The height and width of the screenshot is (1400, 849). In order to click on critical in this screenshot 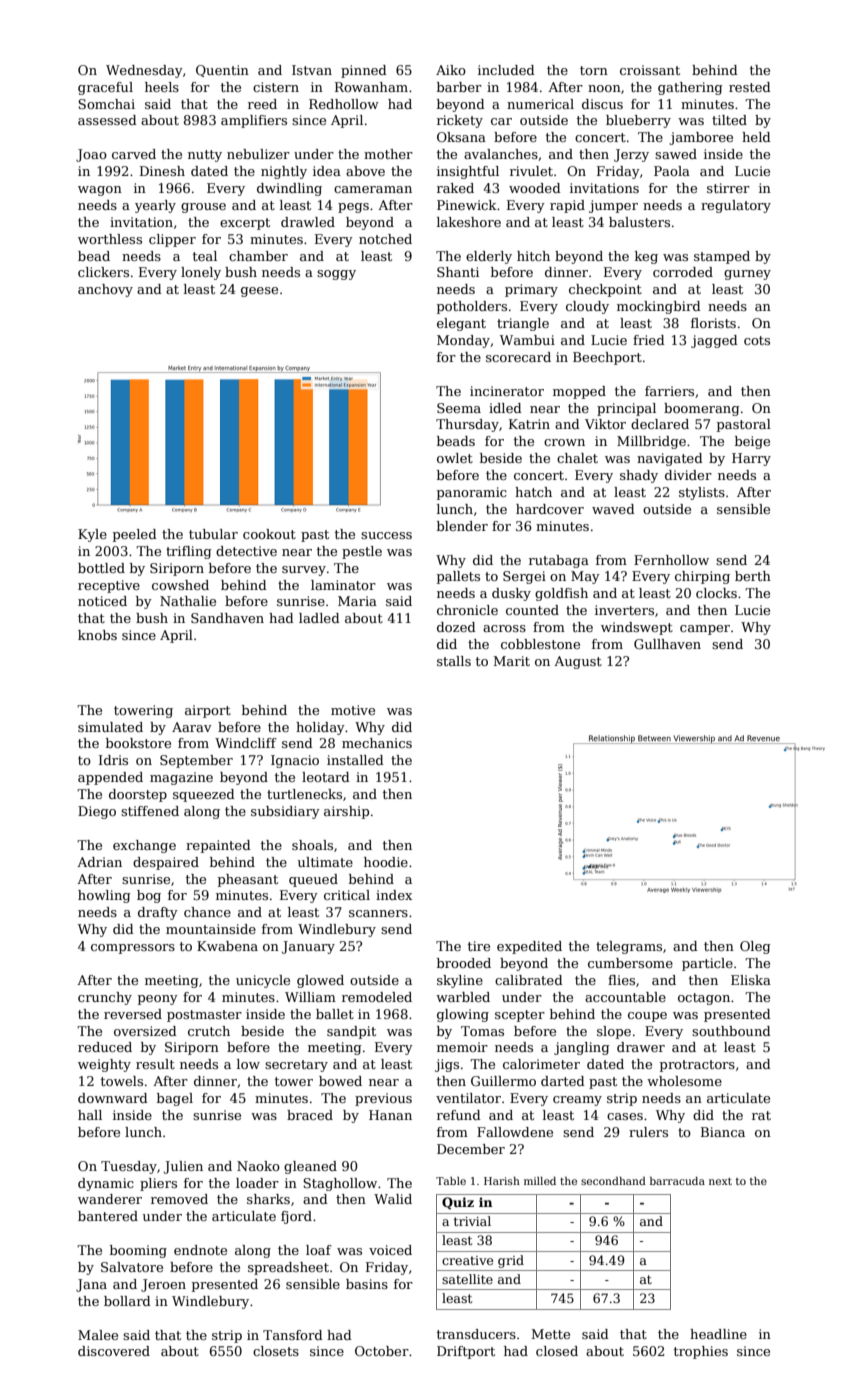, I will do `click(347, 895)`.
